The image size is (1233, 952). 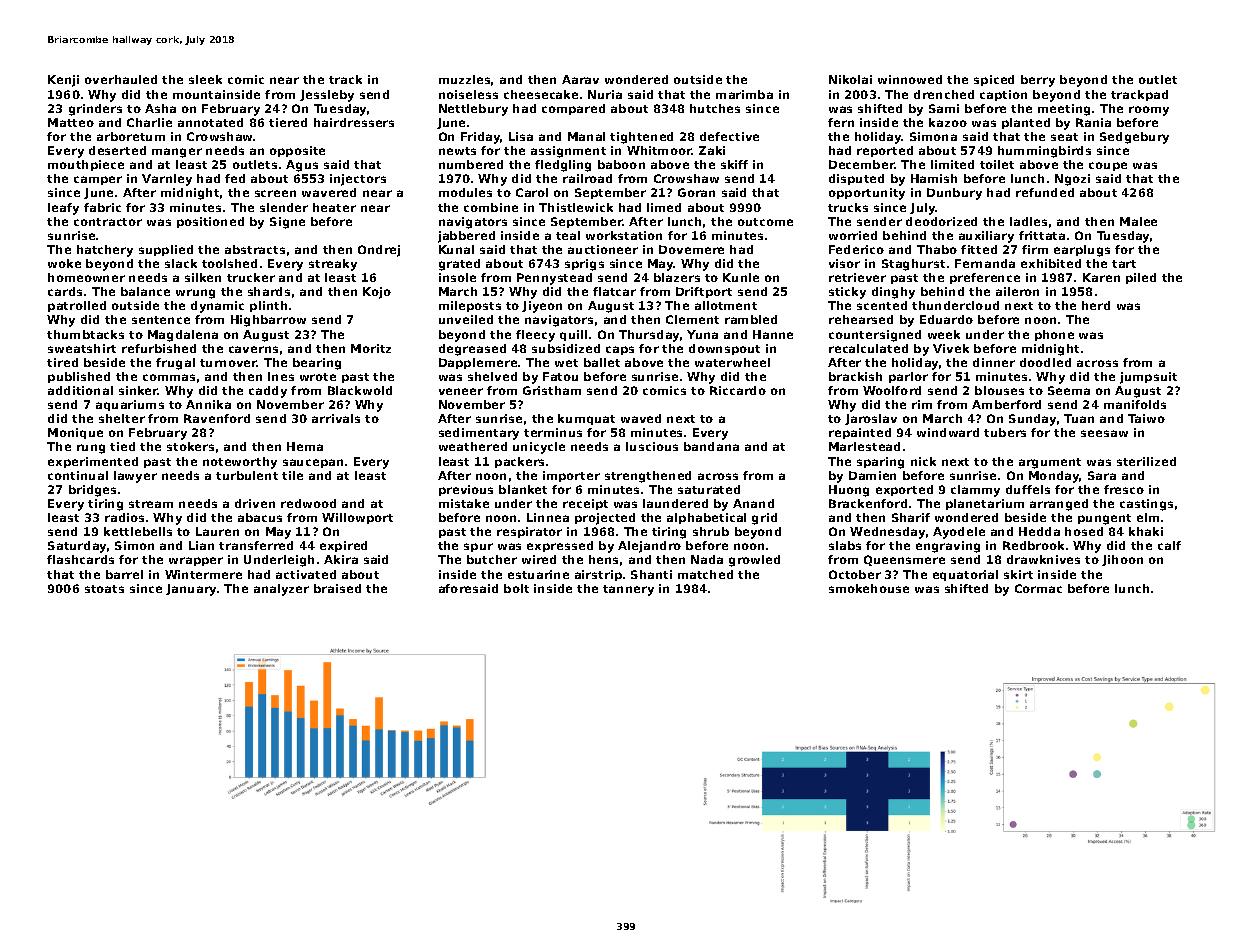 I want to click on commas, so click(x=169, y=377).
